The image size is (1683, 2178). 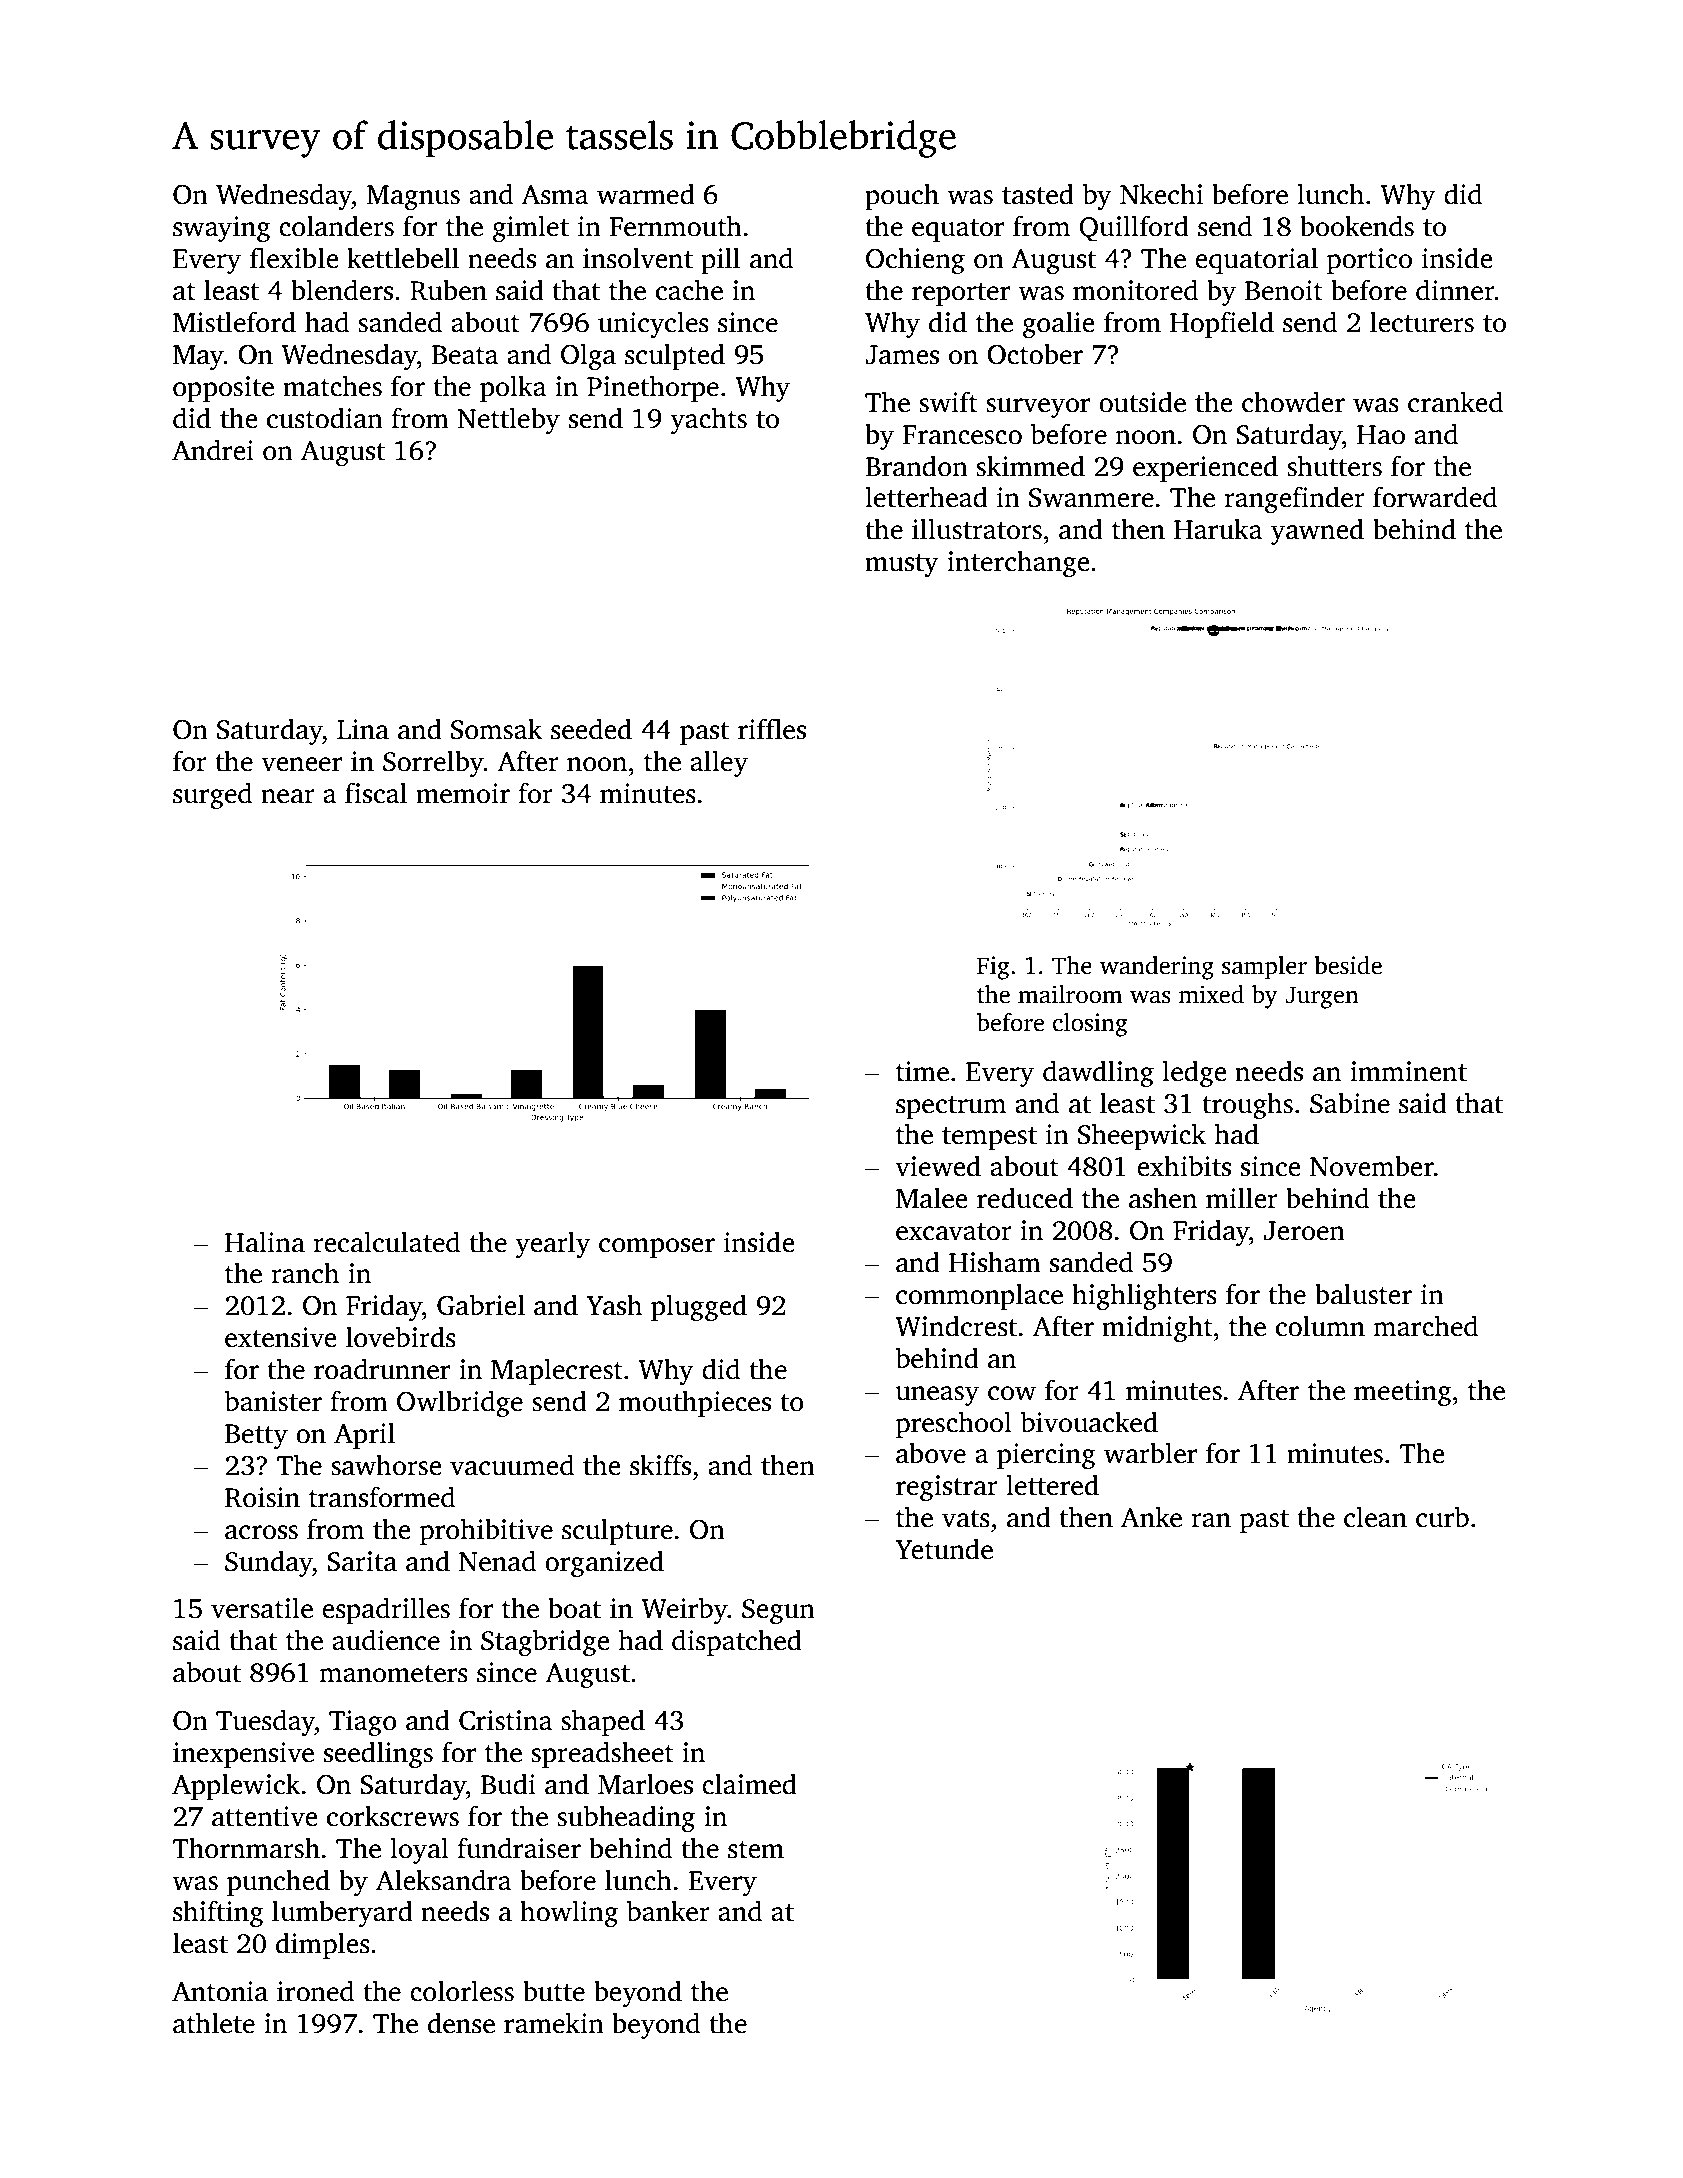 I want to click on curb, so click(x=1442, y=1517).
